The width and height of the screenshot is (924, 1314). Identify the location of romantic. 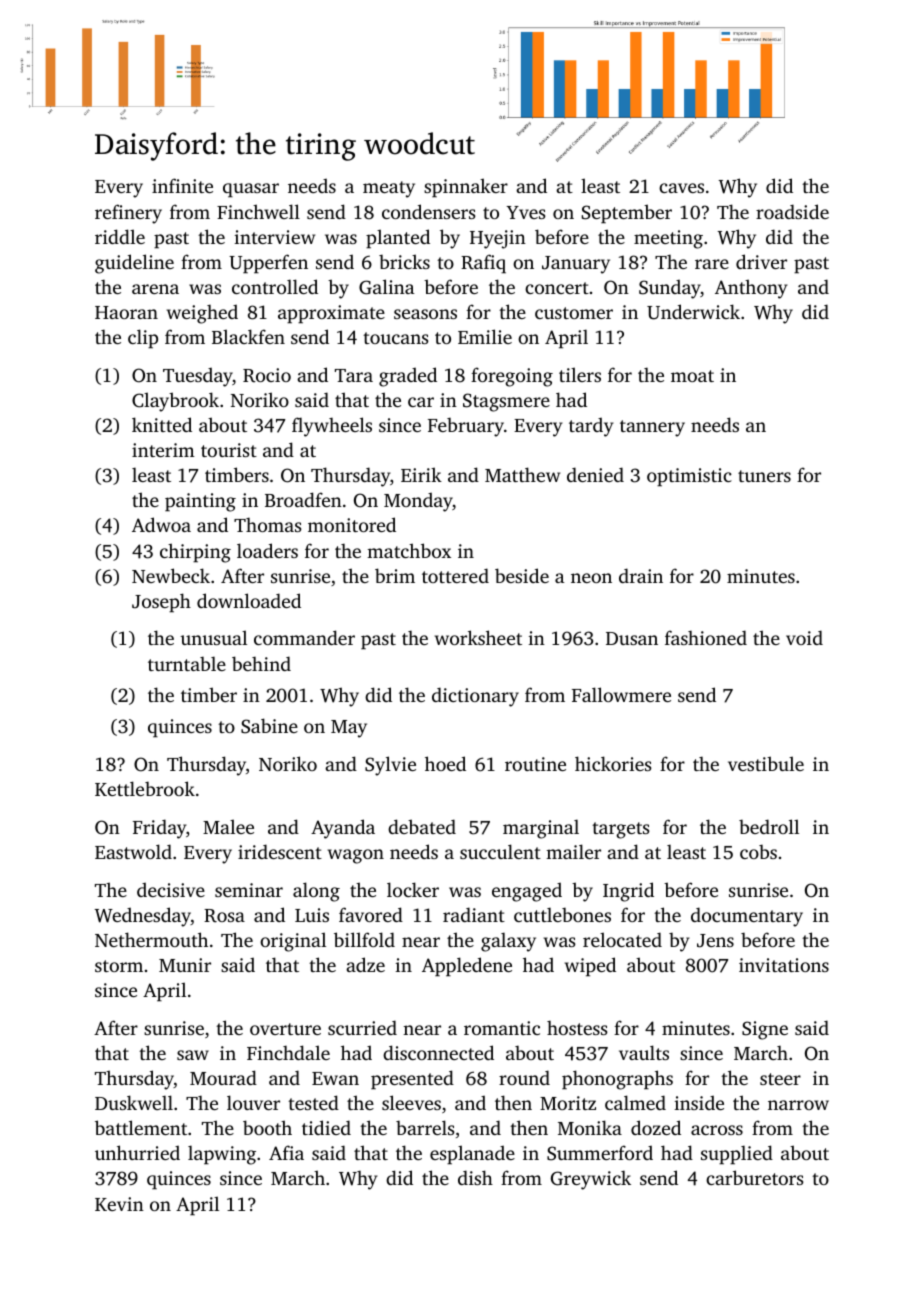
(502, 1028).
